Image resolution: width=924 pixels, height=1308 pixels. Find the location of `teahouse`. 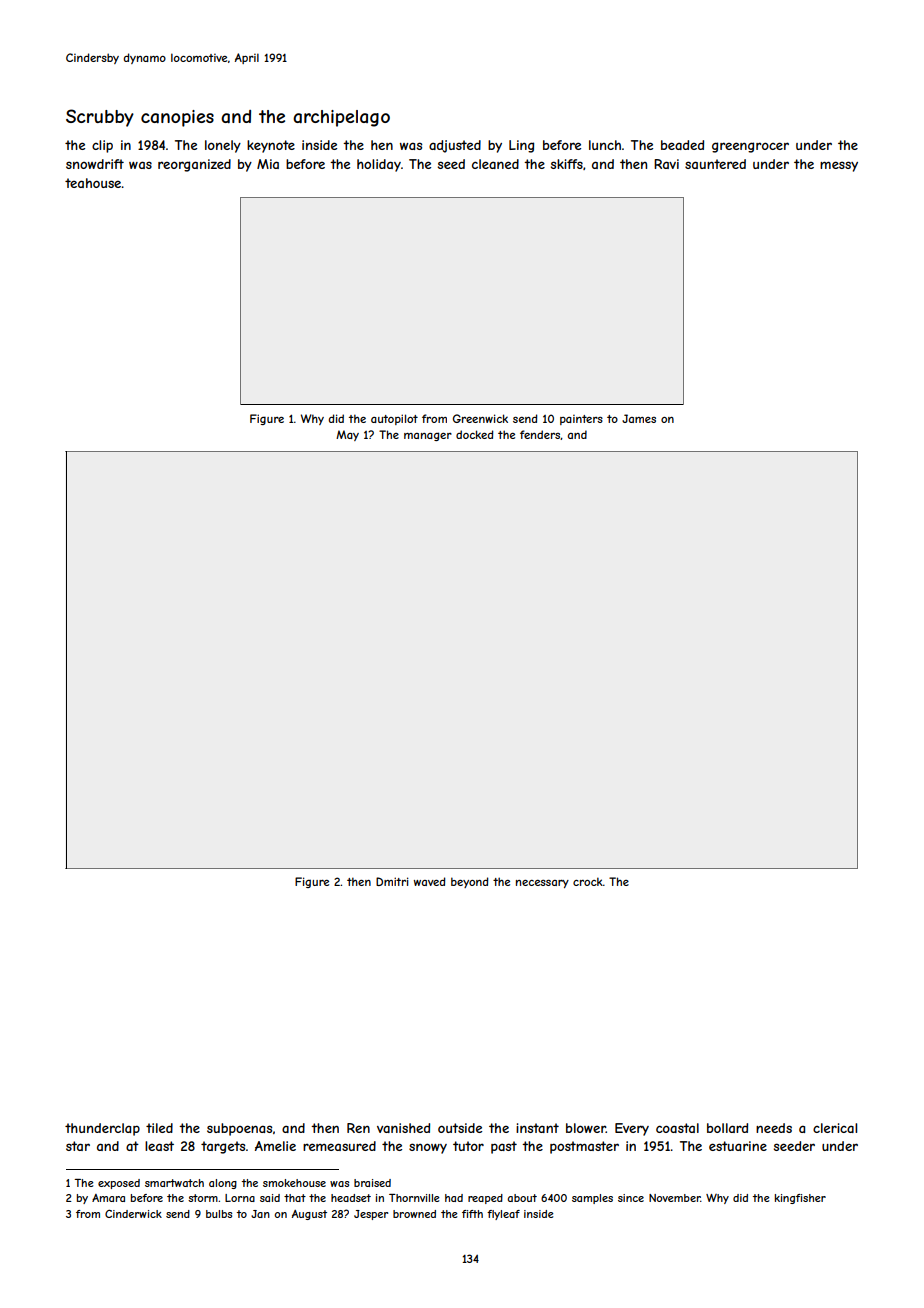

teahouse is located at coordinates (93, 183).
